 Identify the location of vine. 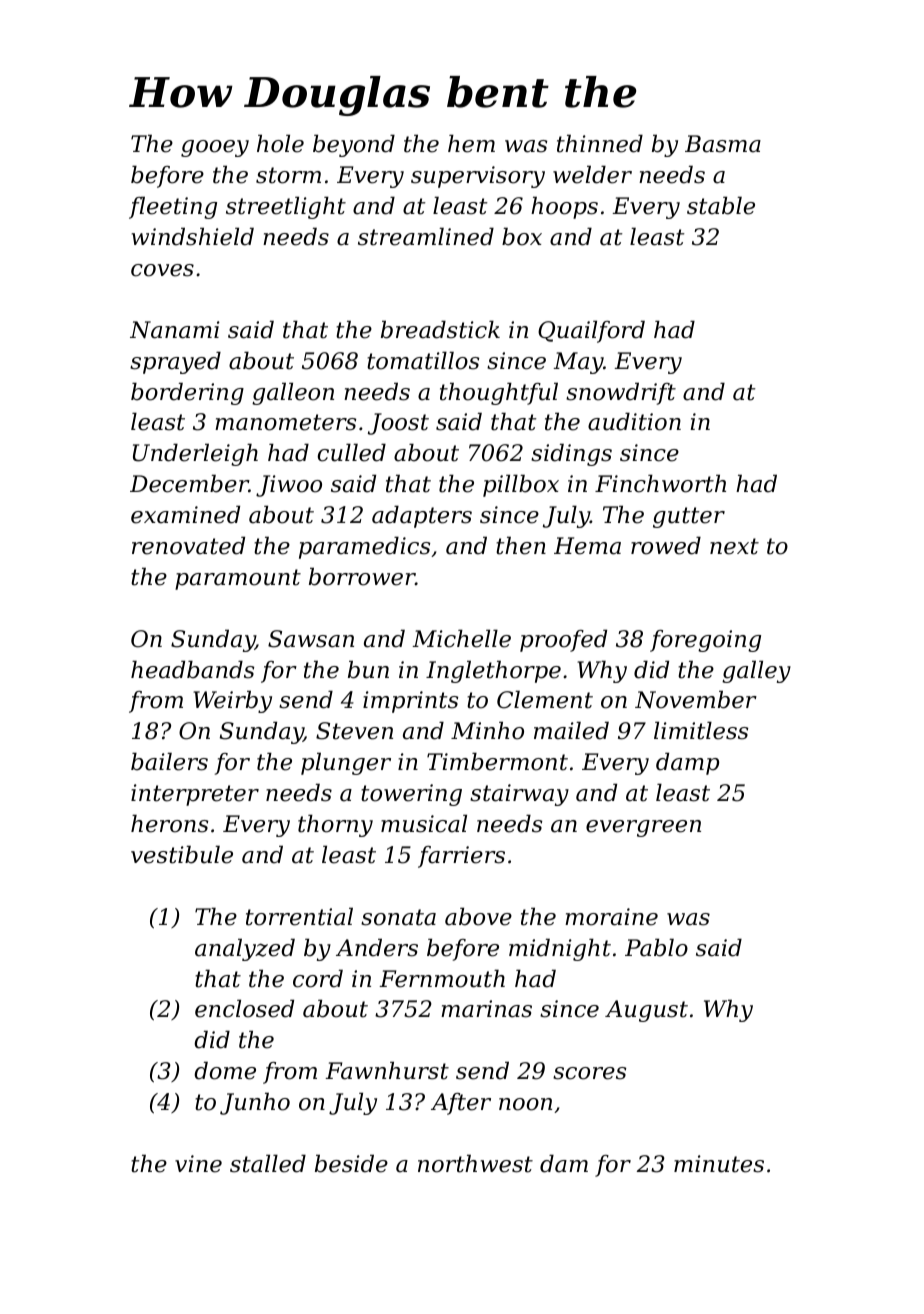
(198, 1164).
